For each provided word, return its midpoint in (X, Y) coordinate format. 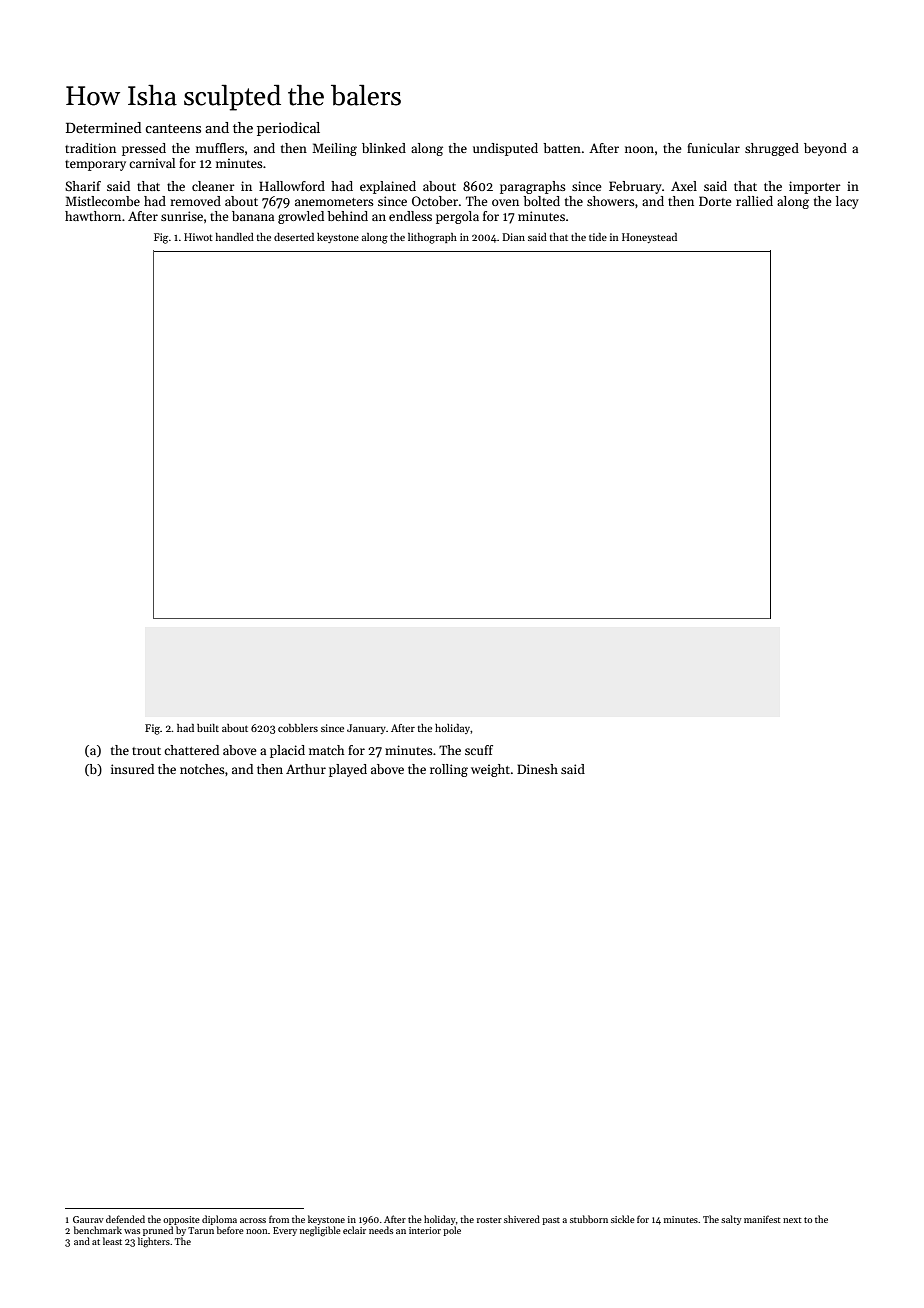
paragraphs (533, 187)
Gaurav (88, 1219)
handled (235, 237)
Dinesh (537, 769)
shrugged (772, 149)
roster (489, 1220)
